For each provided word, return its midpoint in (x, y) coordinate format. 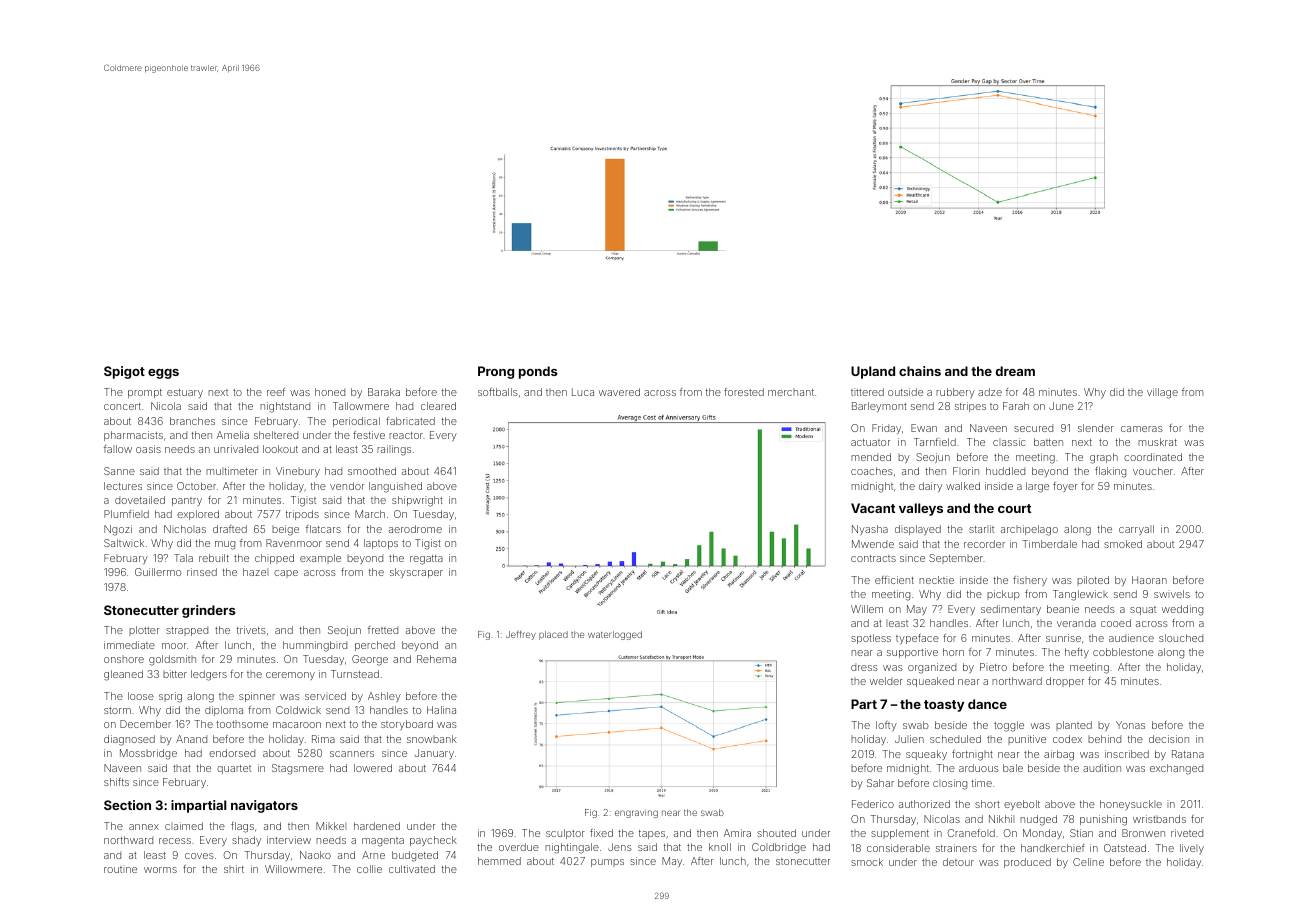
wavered (619, 392)
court (1014, 508)
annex (144, 827)
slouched (1181, 638)
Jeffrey (521, 635)
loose (141, 696)
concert (122, 406)
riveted (1187, 833)
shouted (776, 833)
